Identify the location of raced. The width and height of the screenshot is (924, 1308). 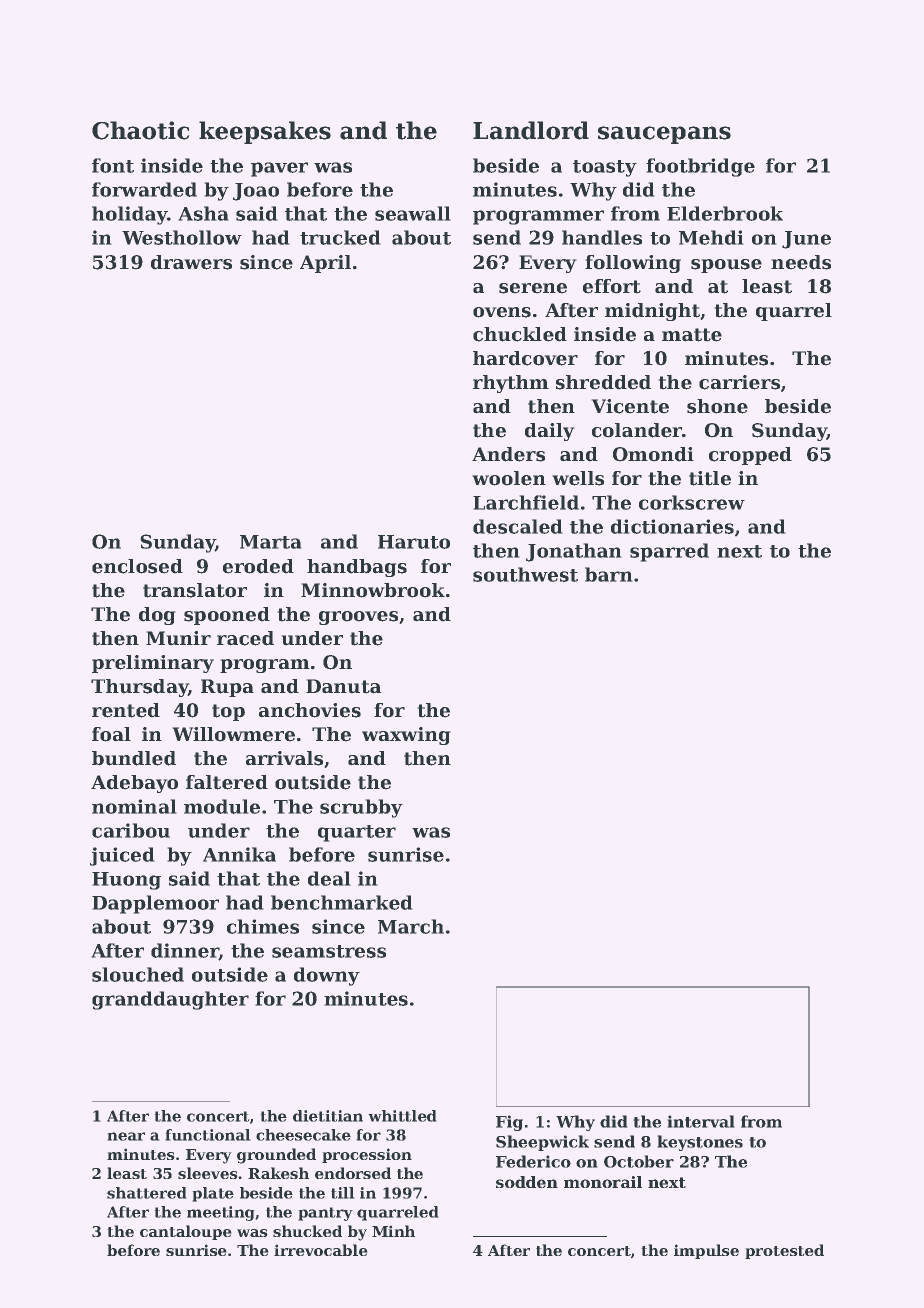
(245, 638).
